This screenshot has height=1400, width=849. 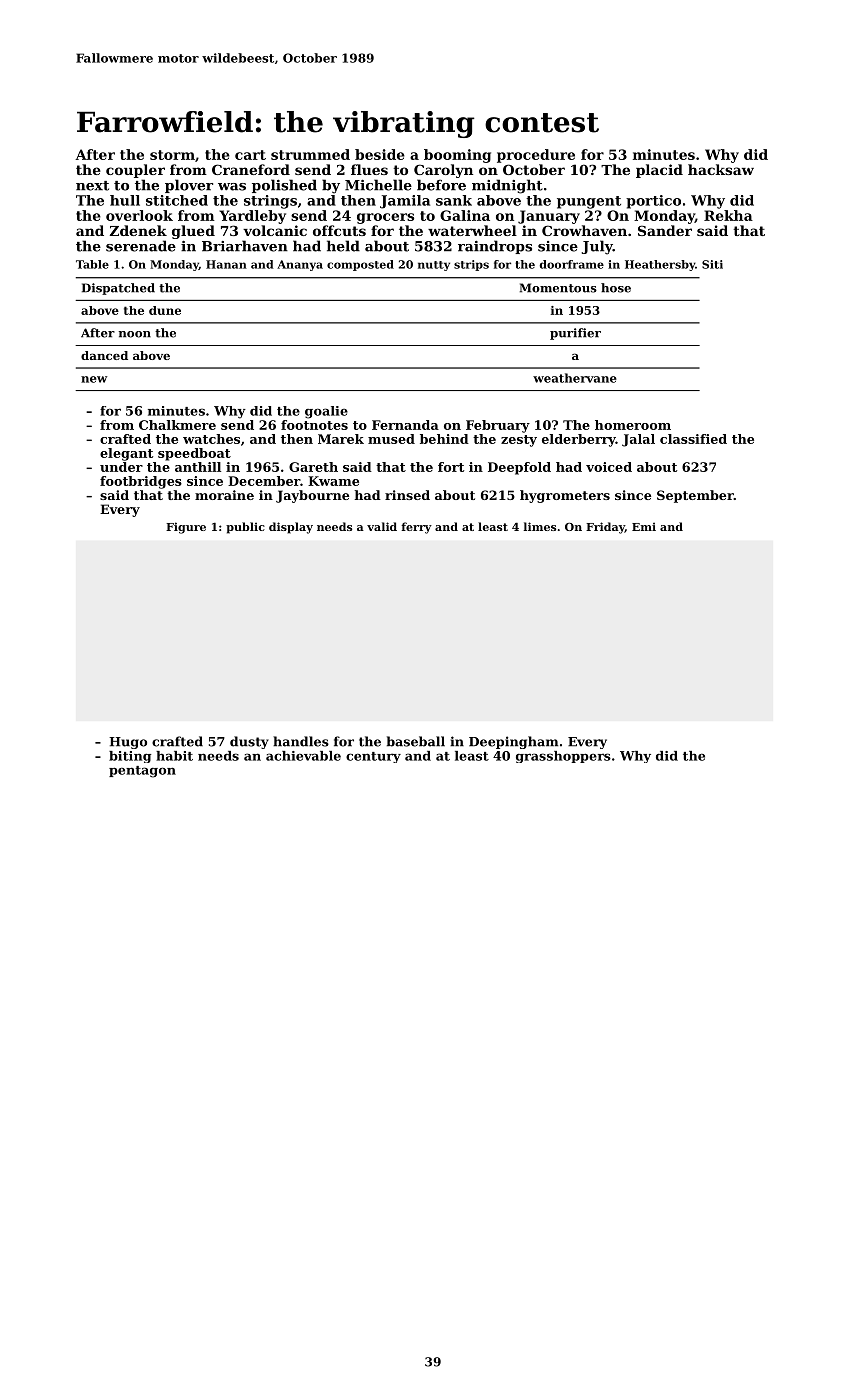 What do you see at coordinates (416, 528) in the screenshot?
I see `ferry` at bounding box center [416, 528].
